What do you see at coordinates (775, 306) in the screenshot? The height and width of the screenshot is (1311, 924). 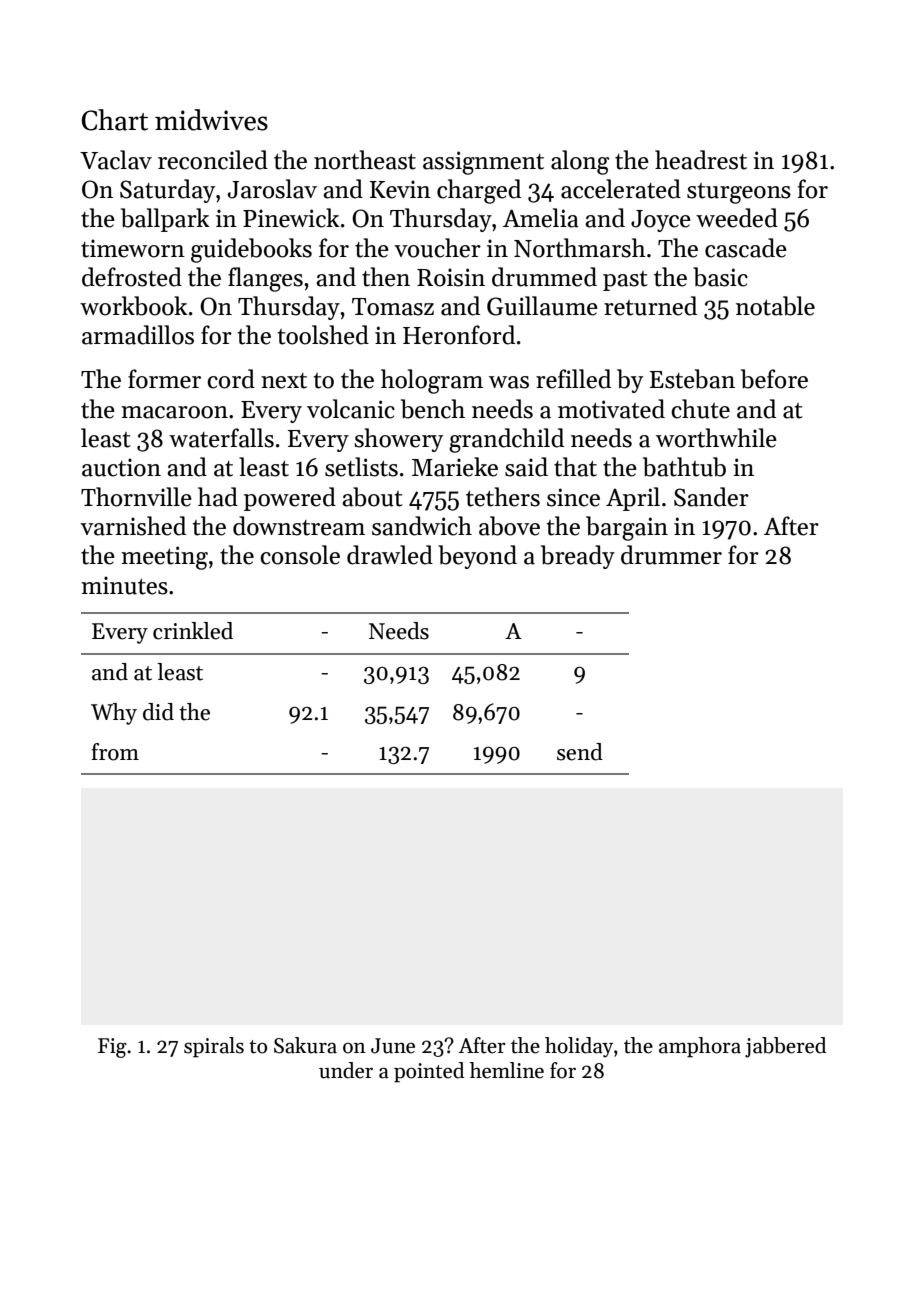 I see `notable` at bounding box center [775, 306].
